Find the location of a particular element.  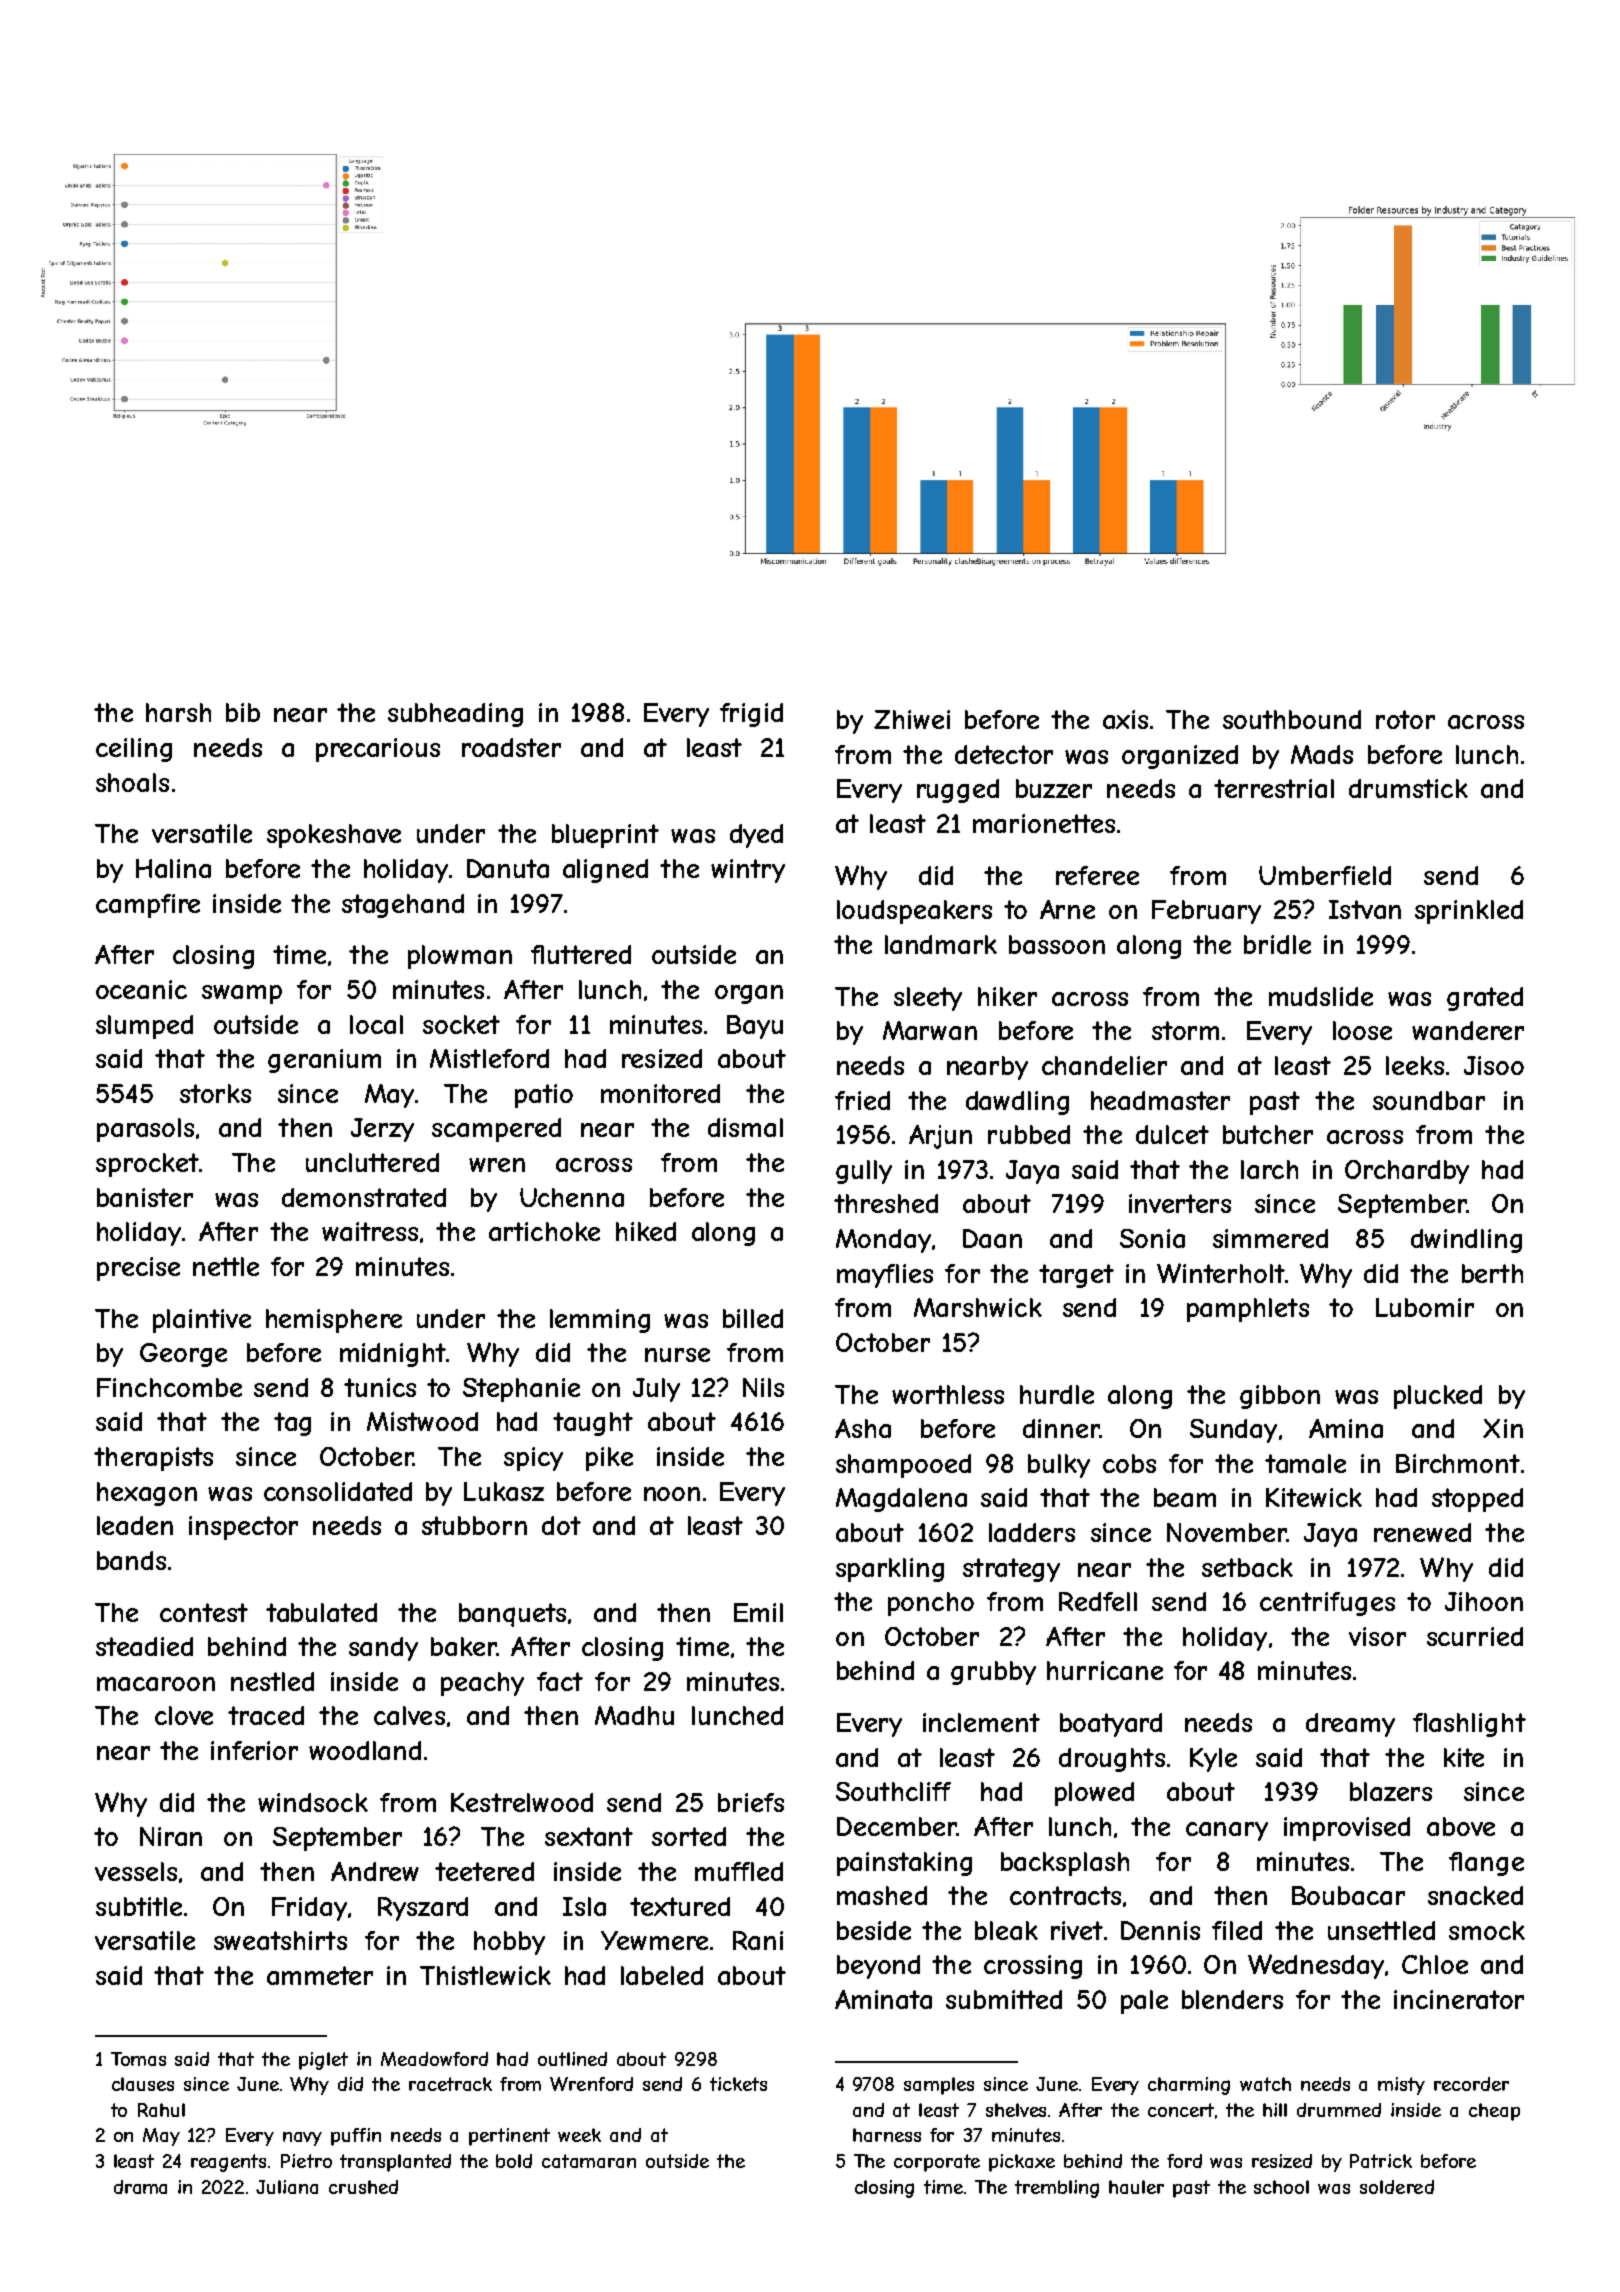

nestled is located at coordinates (272, 1681).
